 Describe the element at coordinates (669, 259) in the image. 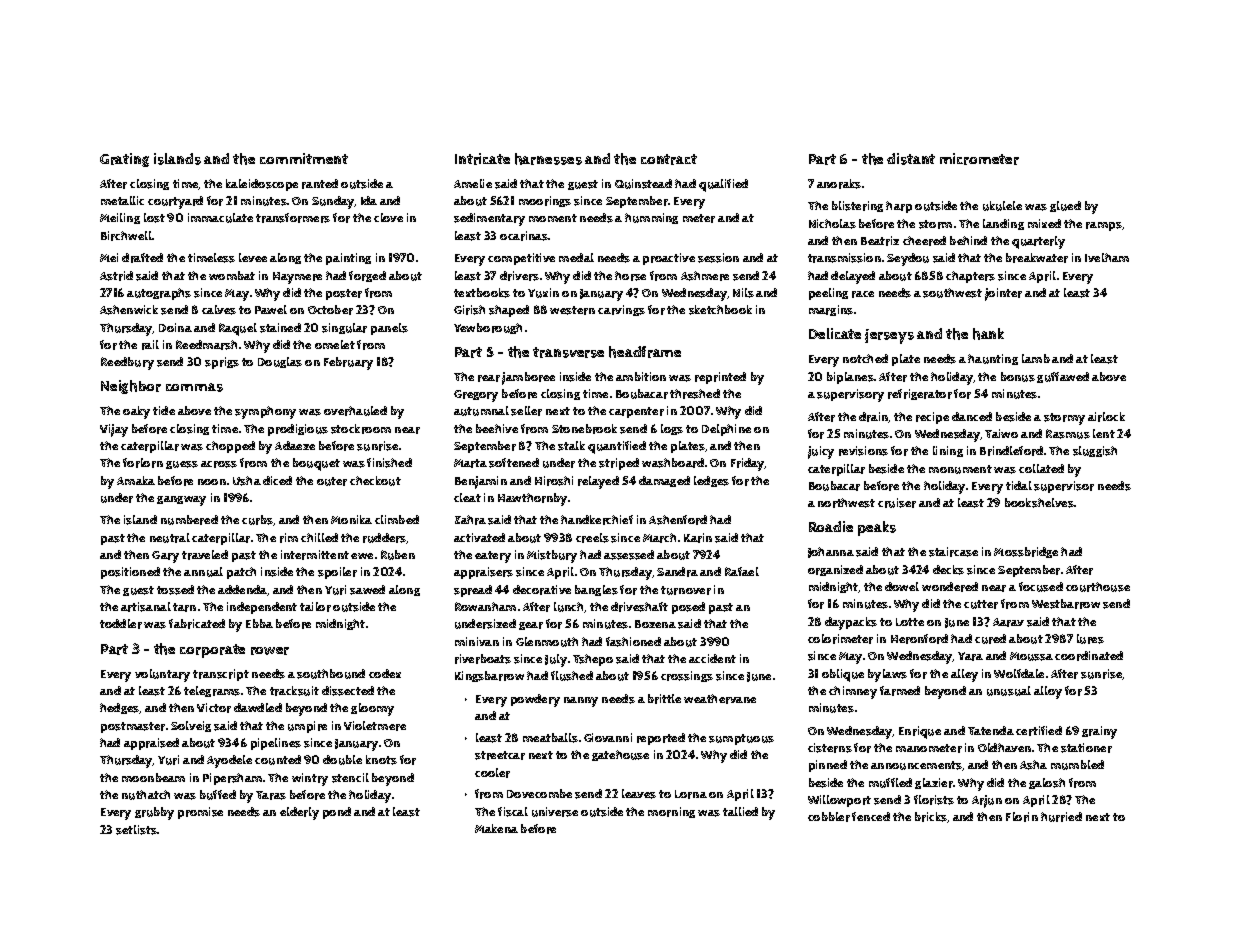

I see `proactive` at that location.
